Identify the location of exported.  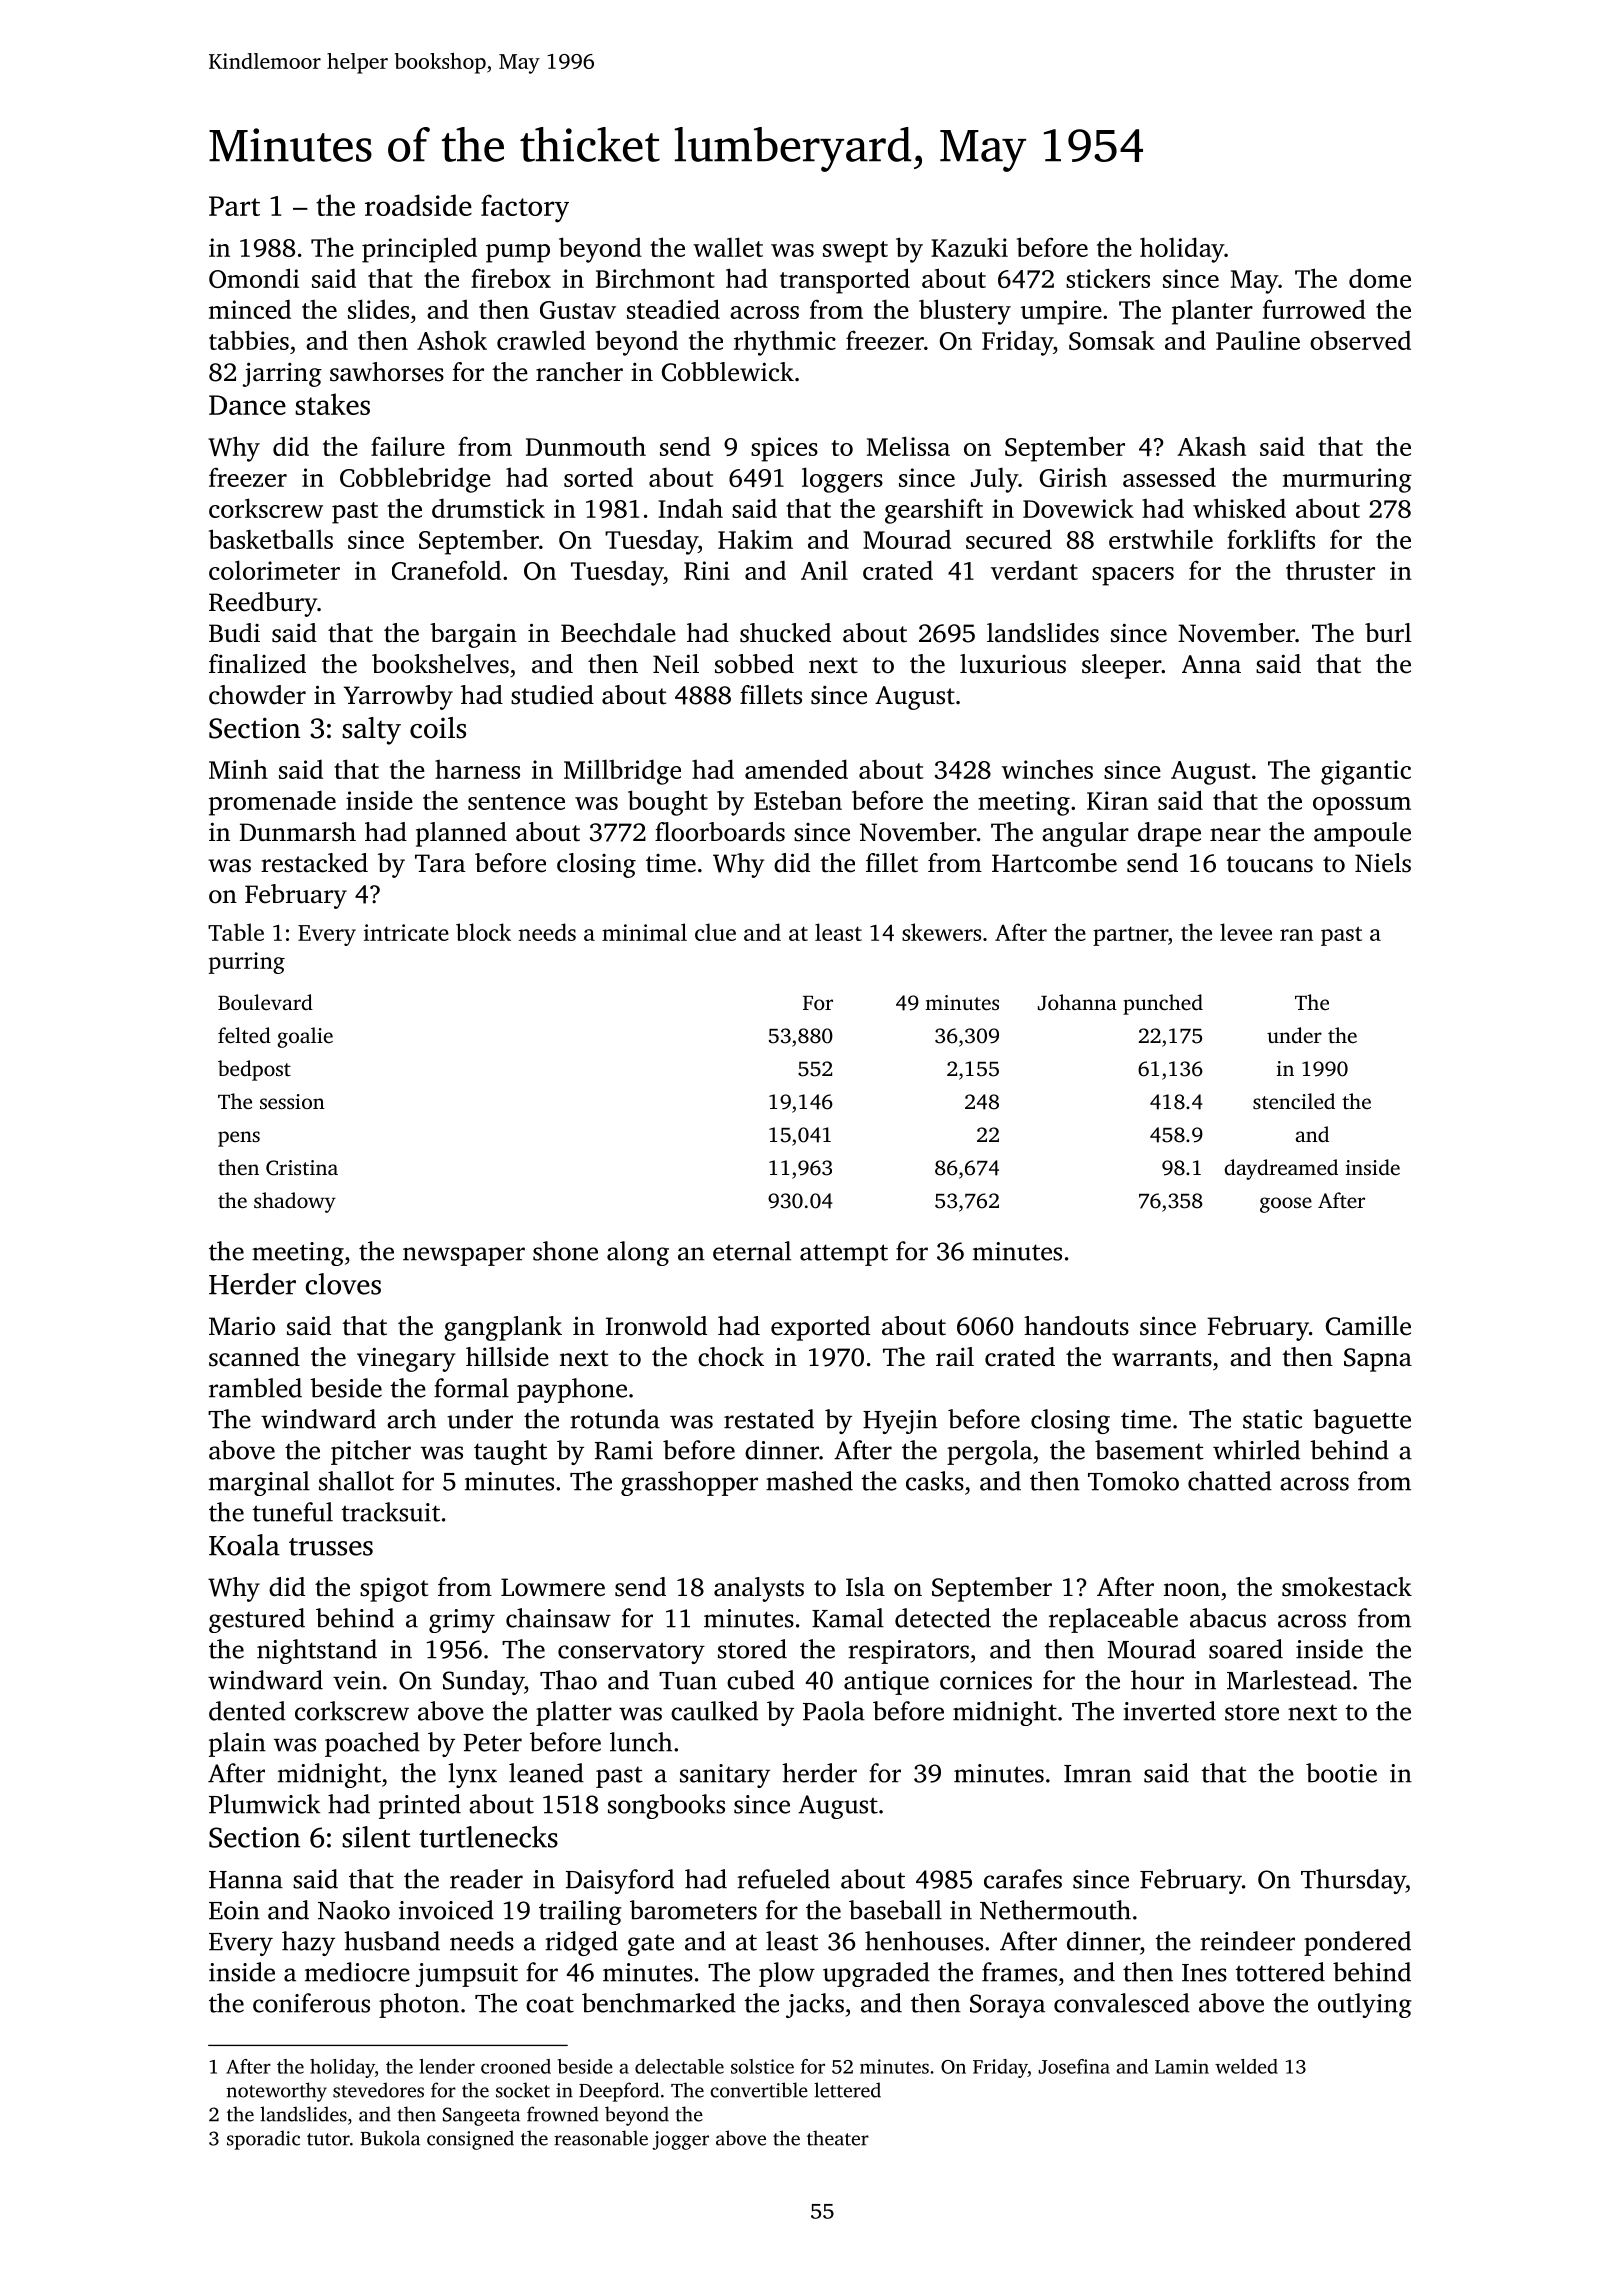
(820, 1328).
